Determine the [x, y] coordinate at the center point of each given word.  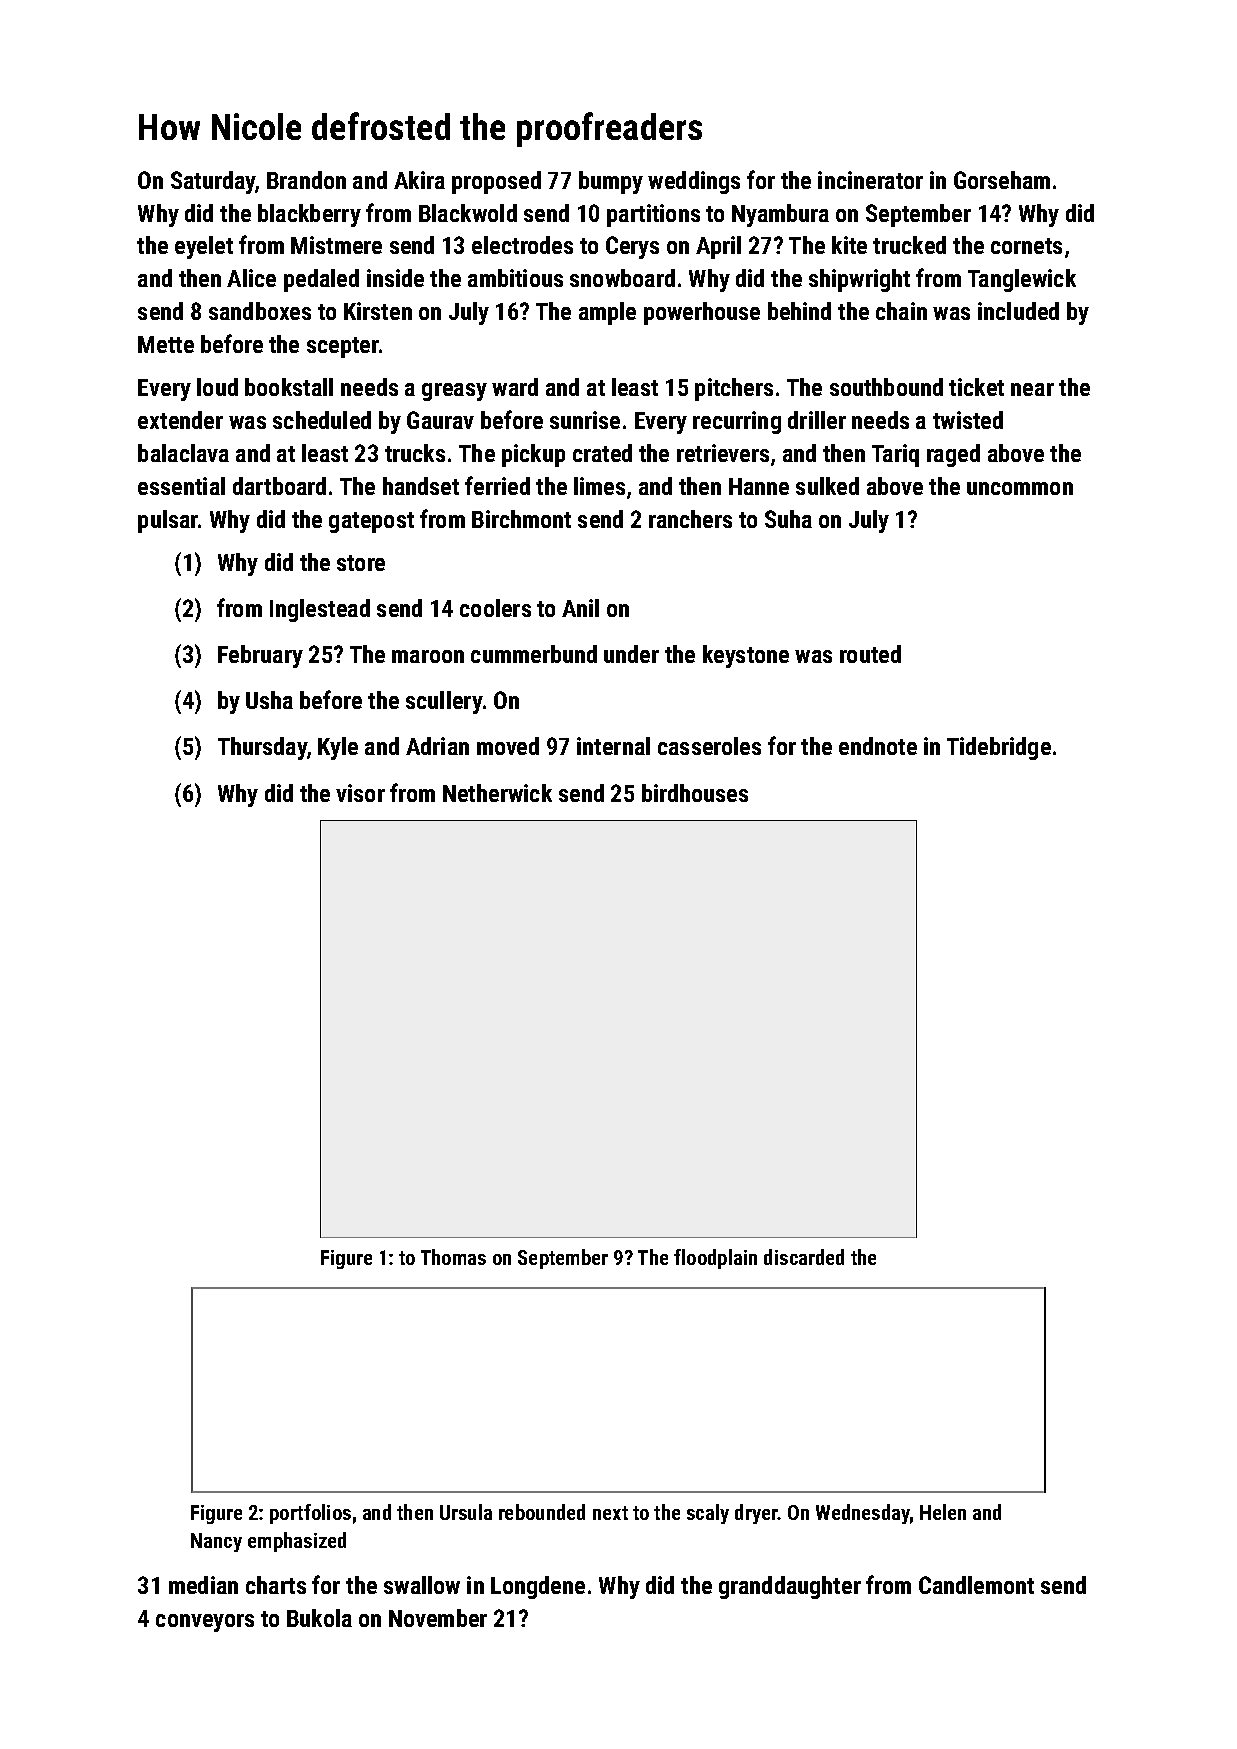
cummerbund [534, 654]
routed [870, 654]
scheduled [322, 420]
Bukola [319, 1618]
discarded [804, 1257]
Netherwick [497, 793]
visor [360, 793]
